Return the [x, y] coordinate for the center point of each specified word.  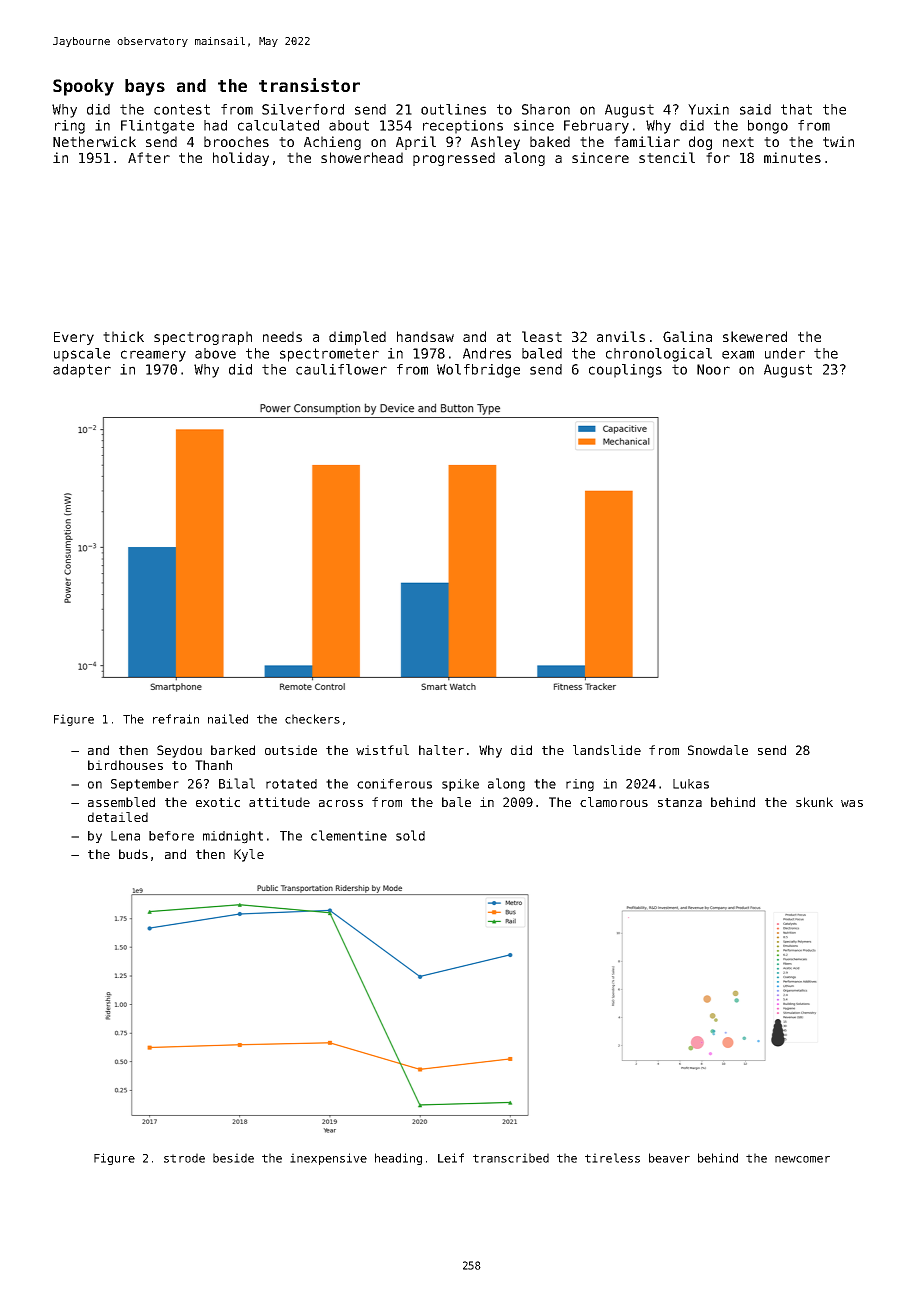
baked [550, 141]
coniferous [394, 784]
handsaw [425, 336]
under [785, 353]
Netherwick [94, 141]
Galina [687, 336]
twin [838, 141]
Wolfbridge [478, 371]
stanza [680, 802]
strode [184, 1158]
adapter [82, 371]
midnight [233, 837]
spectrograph [203, 338]
